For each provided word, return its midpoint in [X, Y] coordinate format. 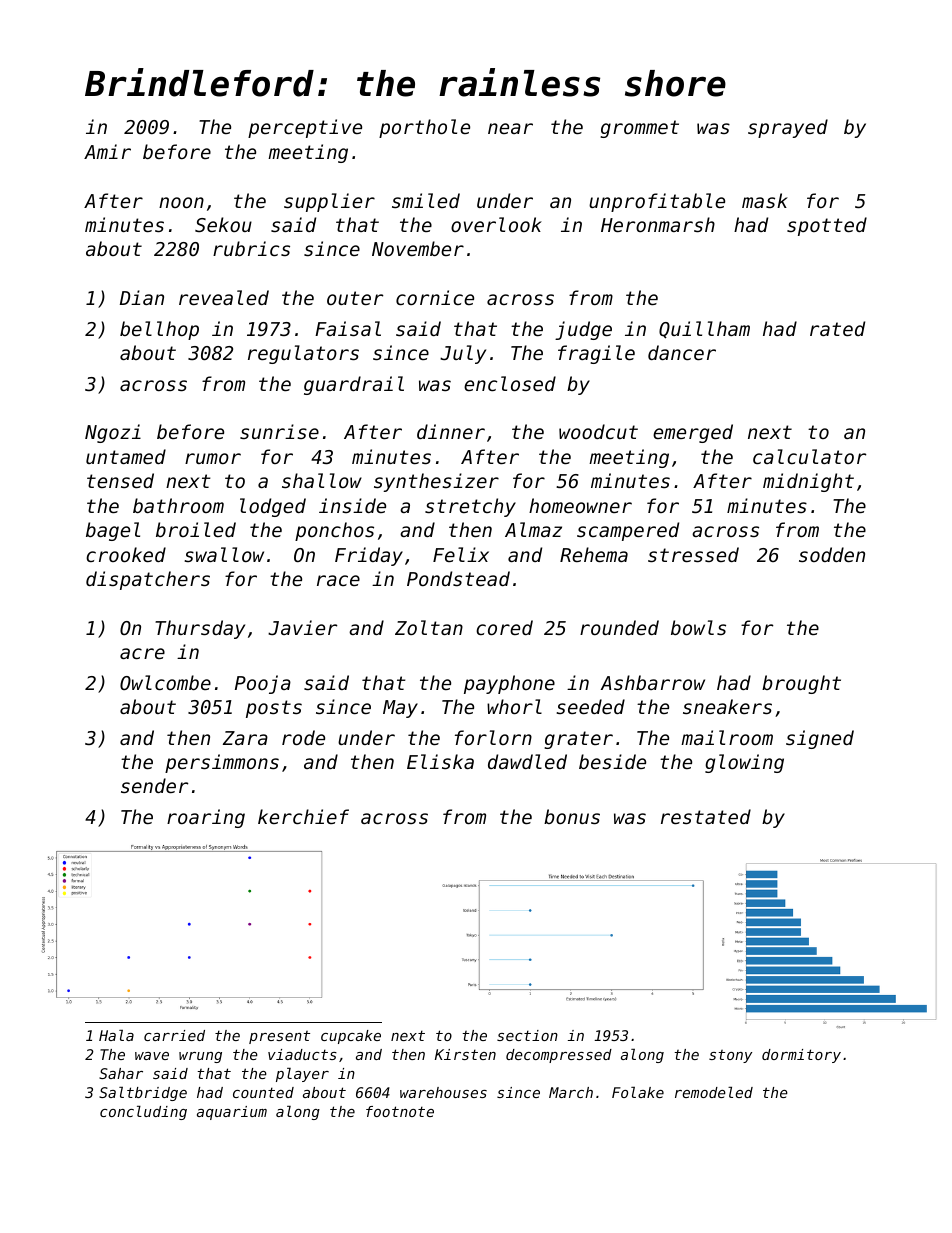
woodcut [598, 431]
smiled [426, 200]
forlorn [493, 737]
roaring [206, 818]
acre [142, 653]
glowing [744, 763]
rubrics [251, 248]
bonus [572, 816]
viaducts [302, 1054]
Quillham [704, 330]
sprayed [788, 128]
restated [706, 816]
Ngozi [113, 433]
